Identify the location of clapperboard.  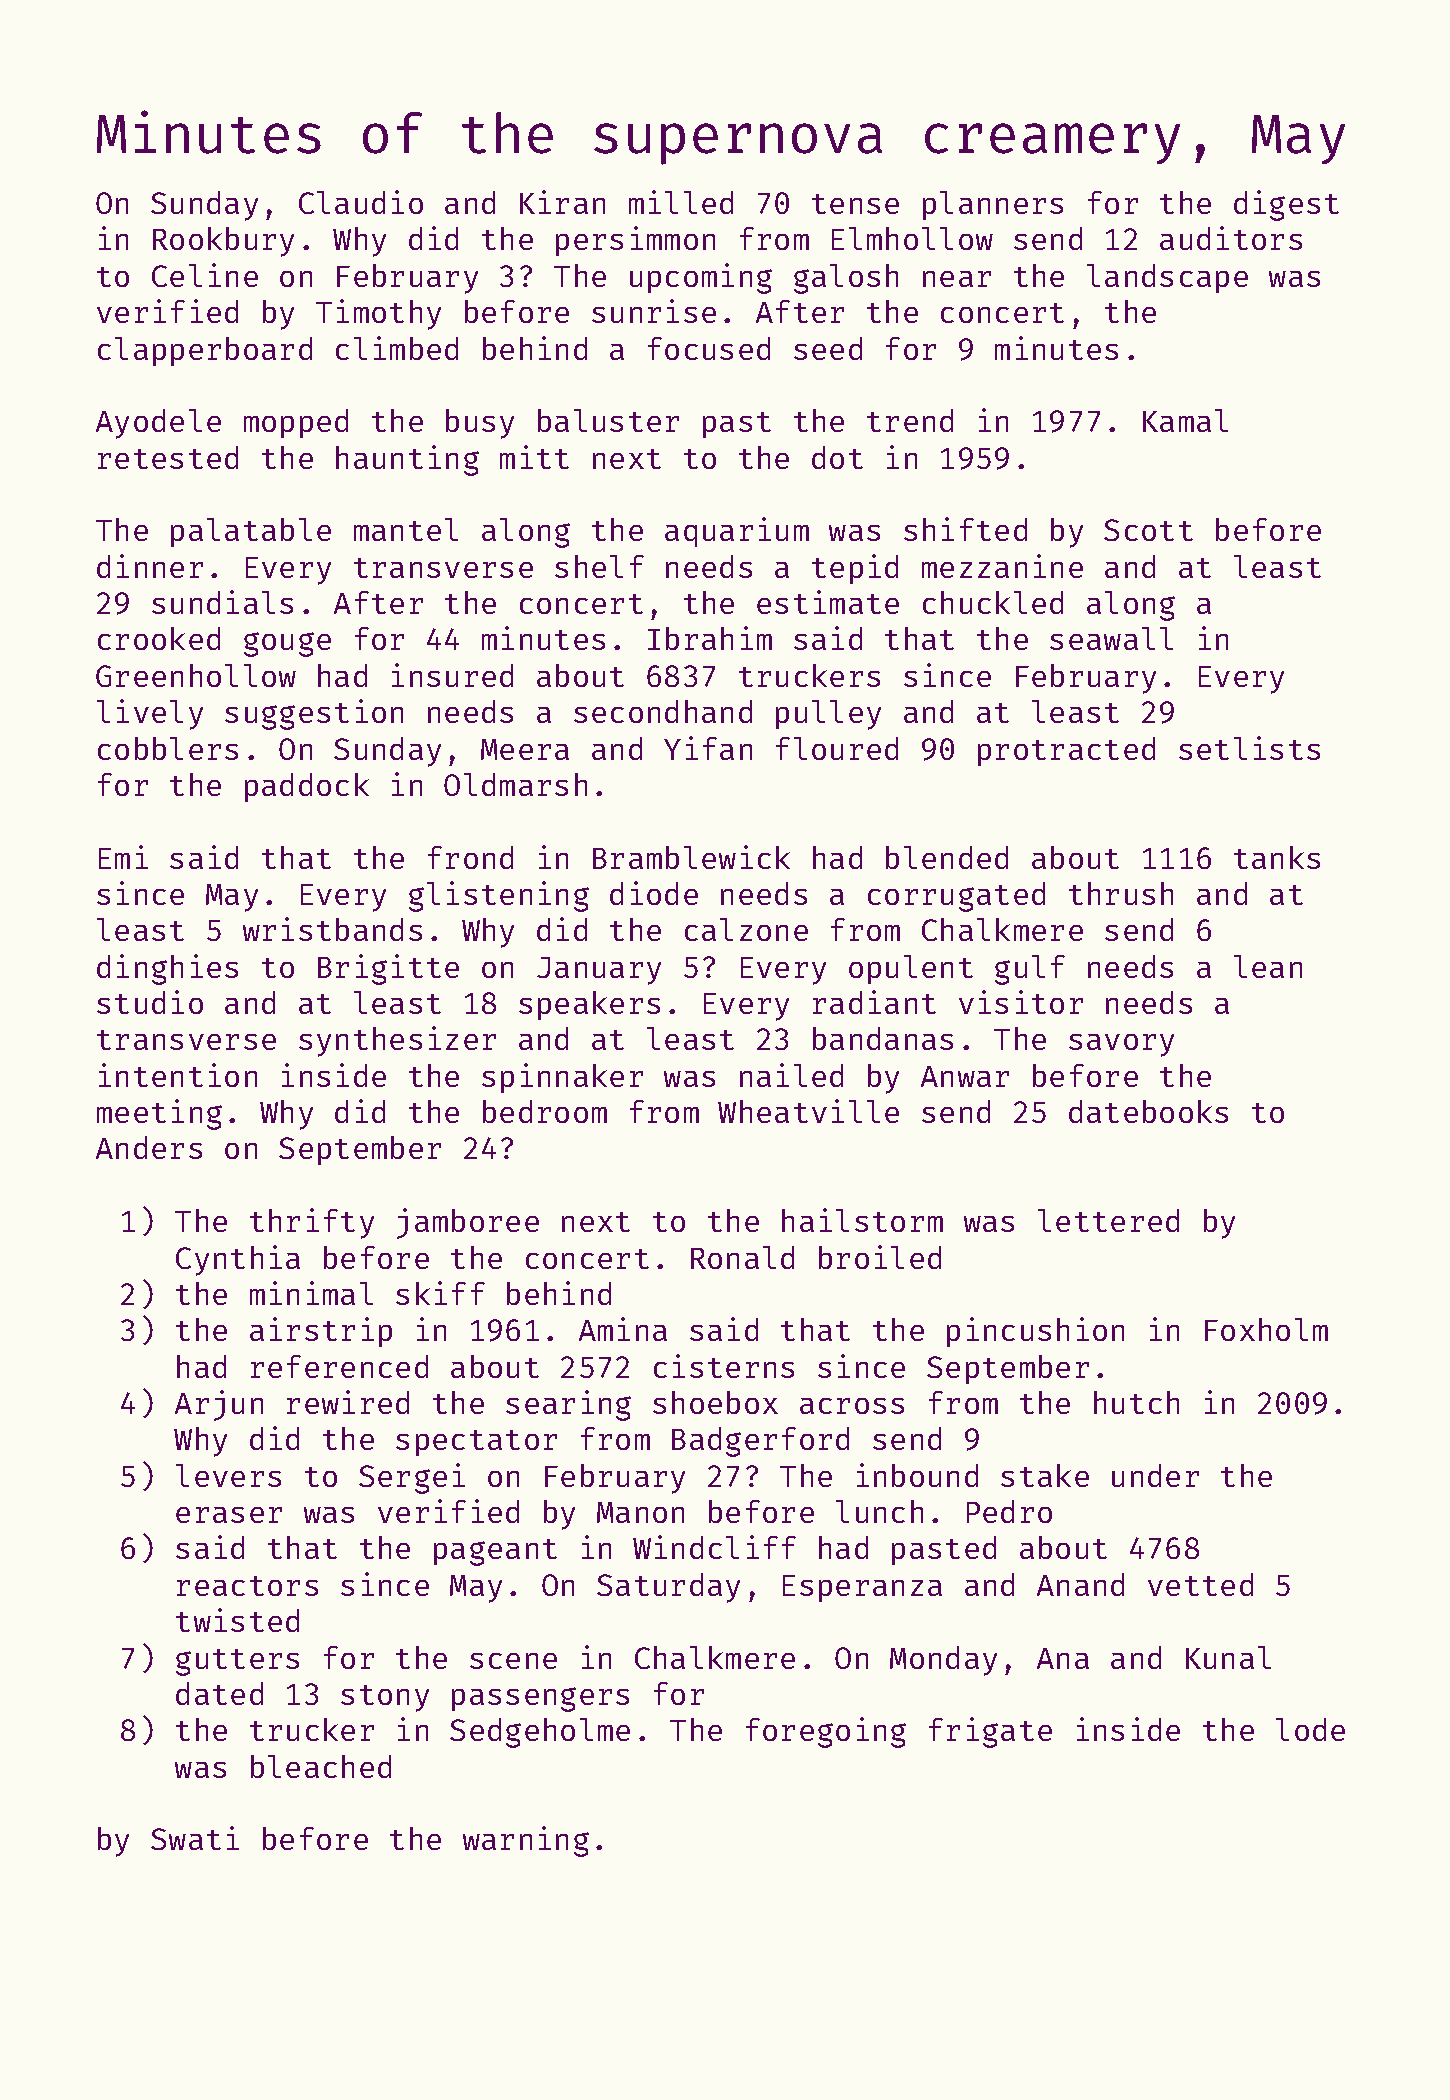
(205, 351).
